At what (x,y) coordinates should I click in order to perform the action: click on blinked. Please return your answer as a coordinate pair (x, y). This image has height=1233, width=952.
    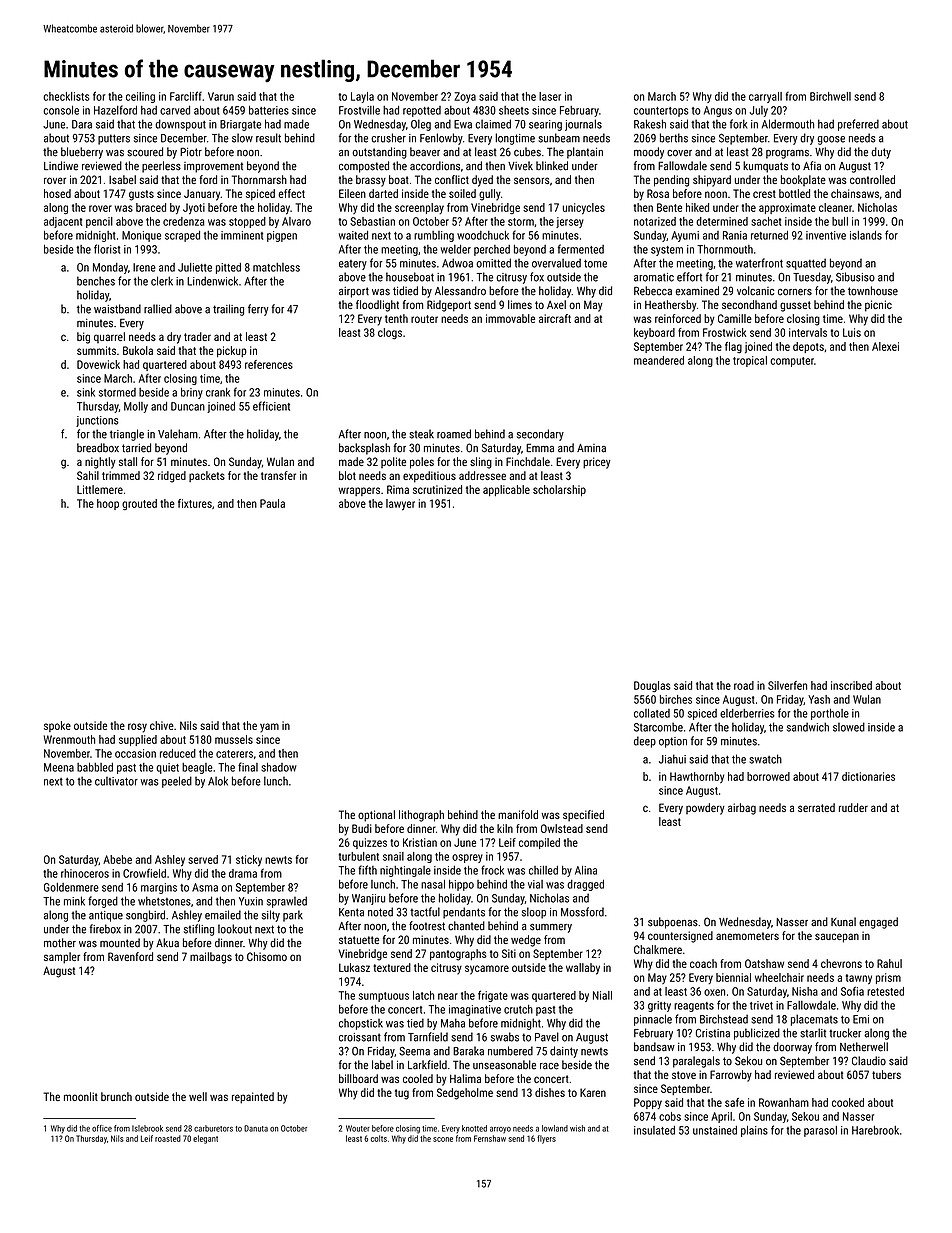
    Looking at the image, I should click on (552, 166).
